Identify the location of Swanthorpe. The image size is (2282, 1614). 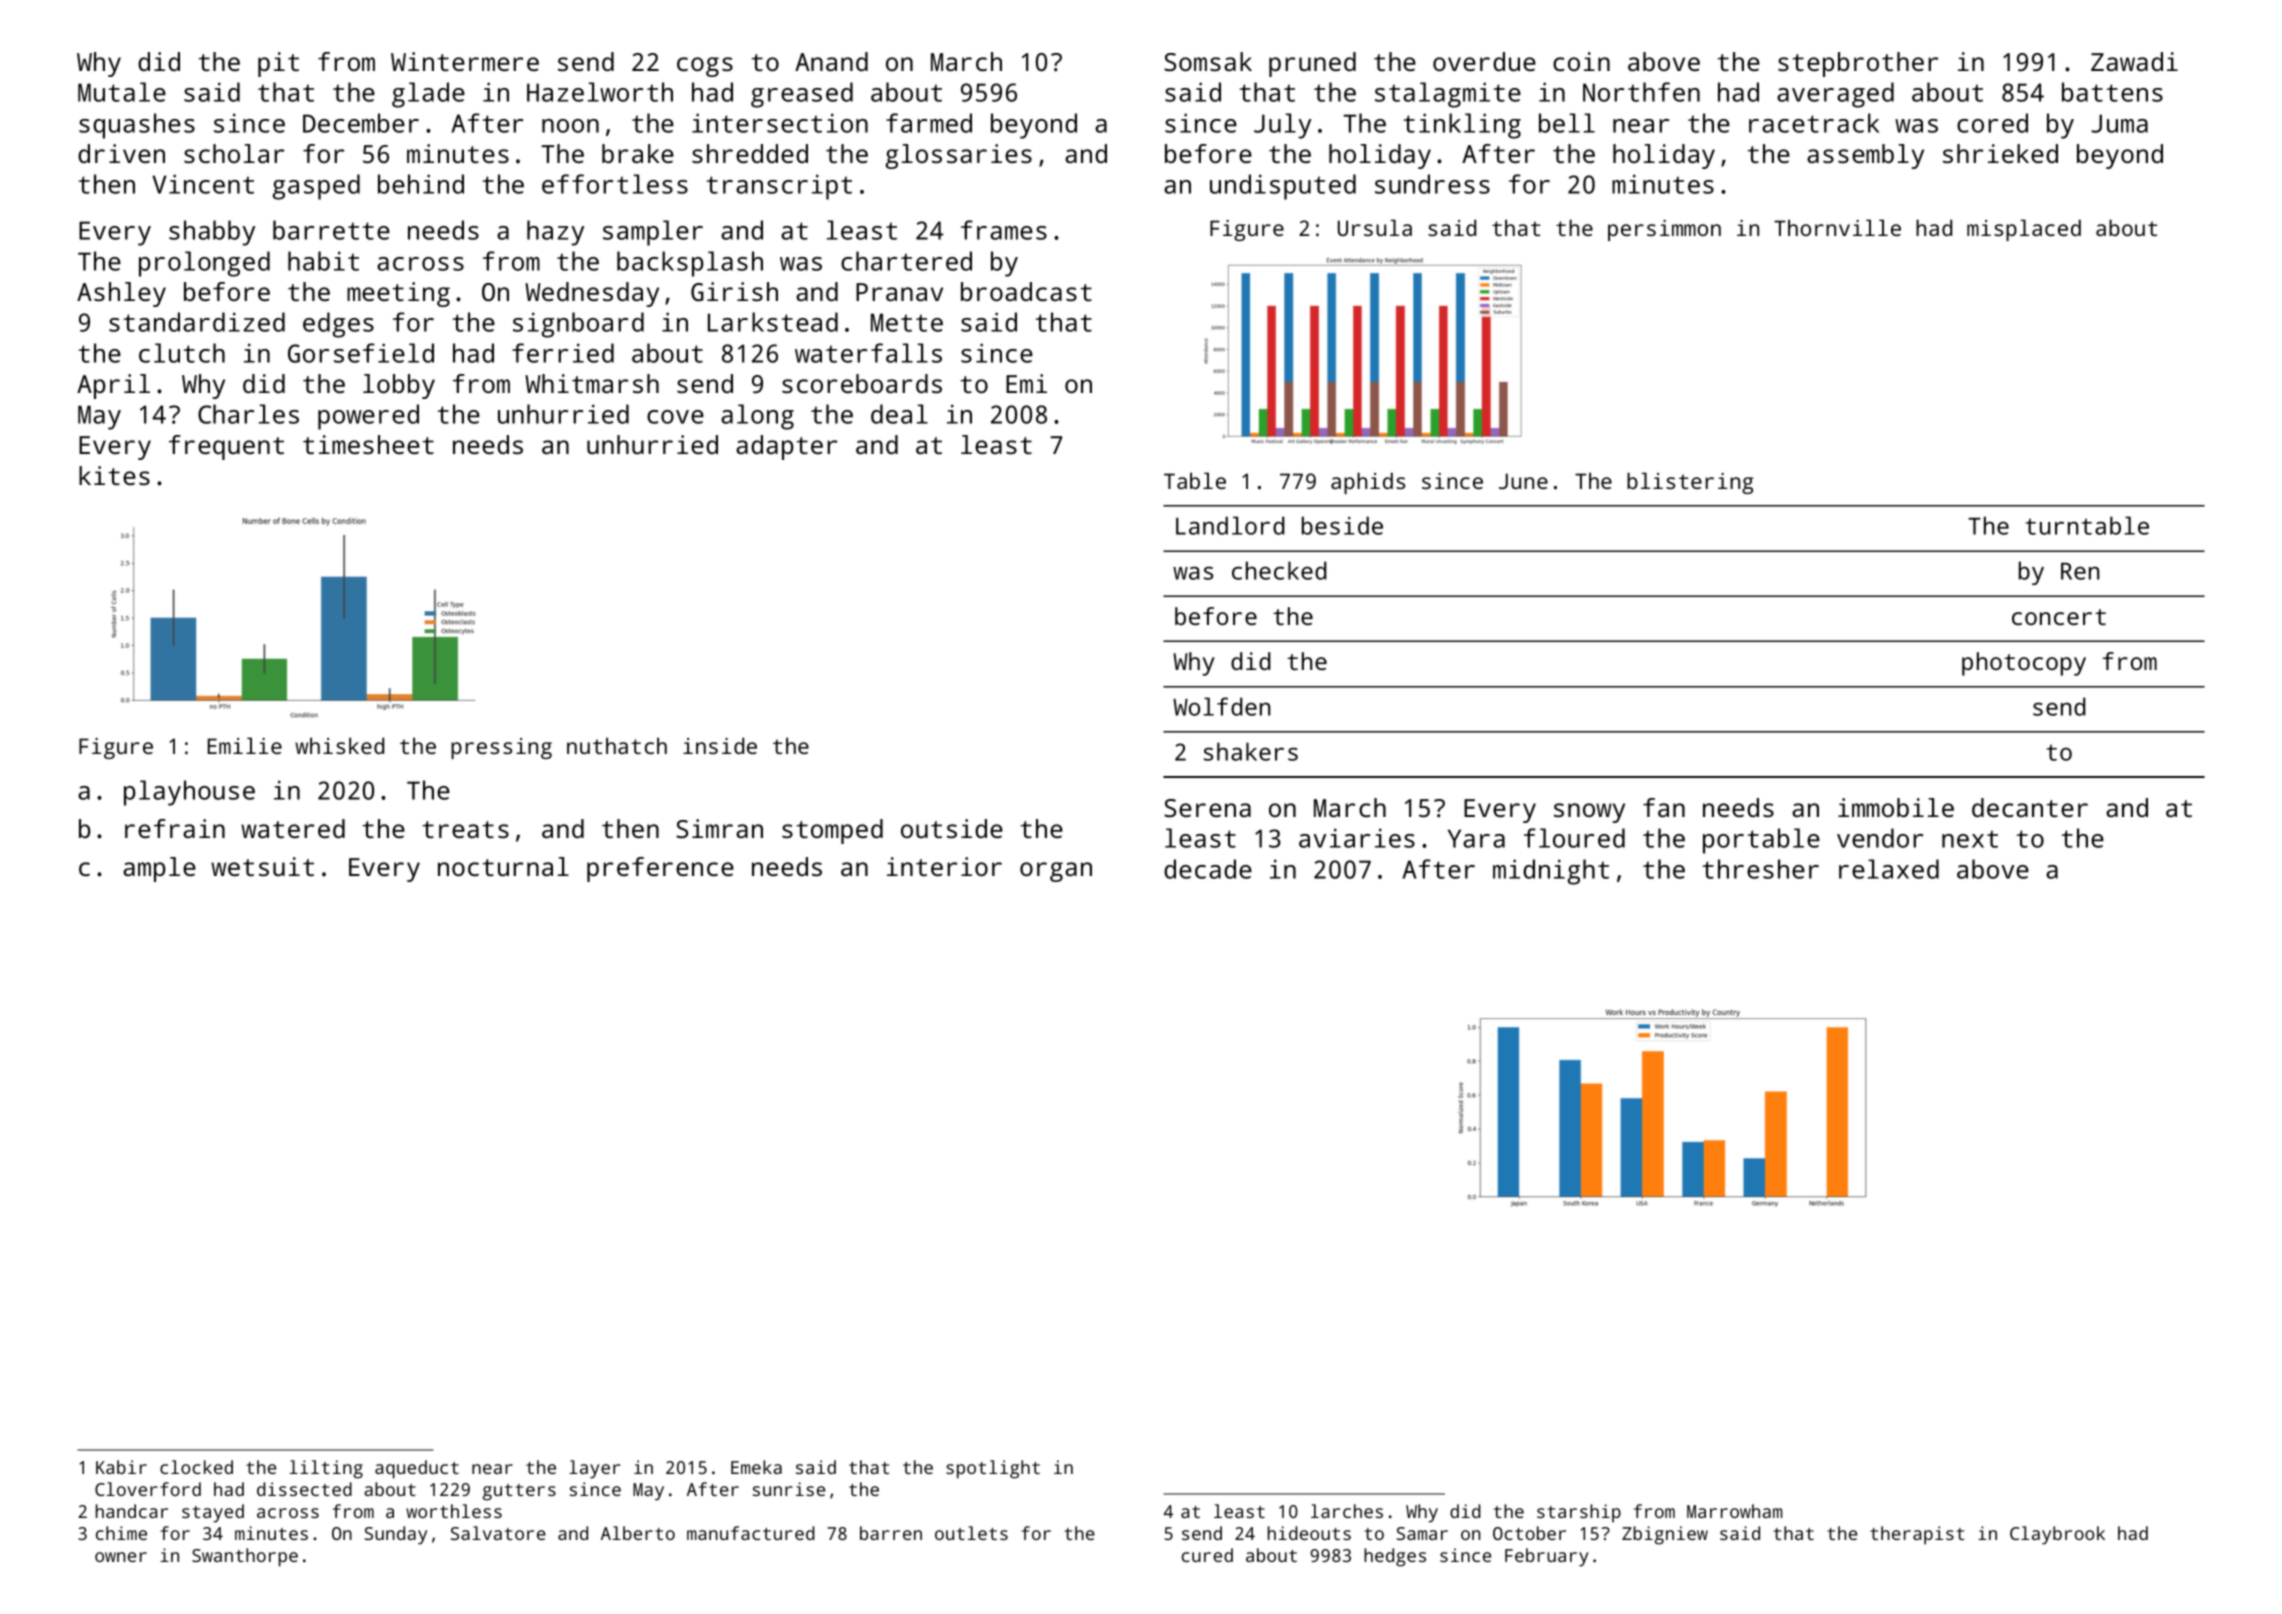
(245, 1557).
